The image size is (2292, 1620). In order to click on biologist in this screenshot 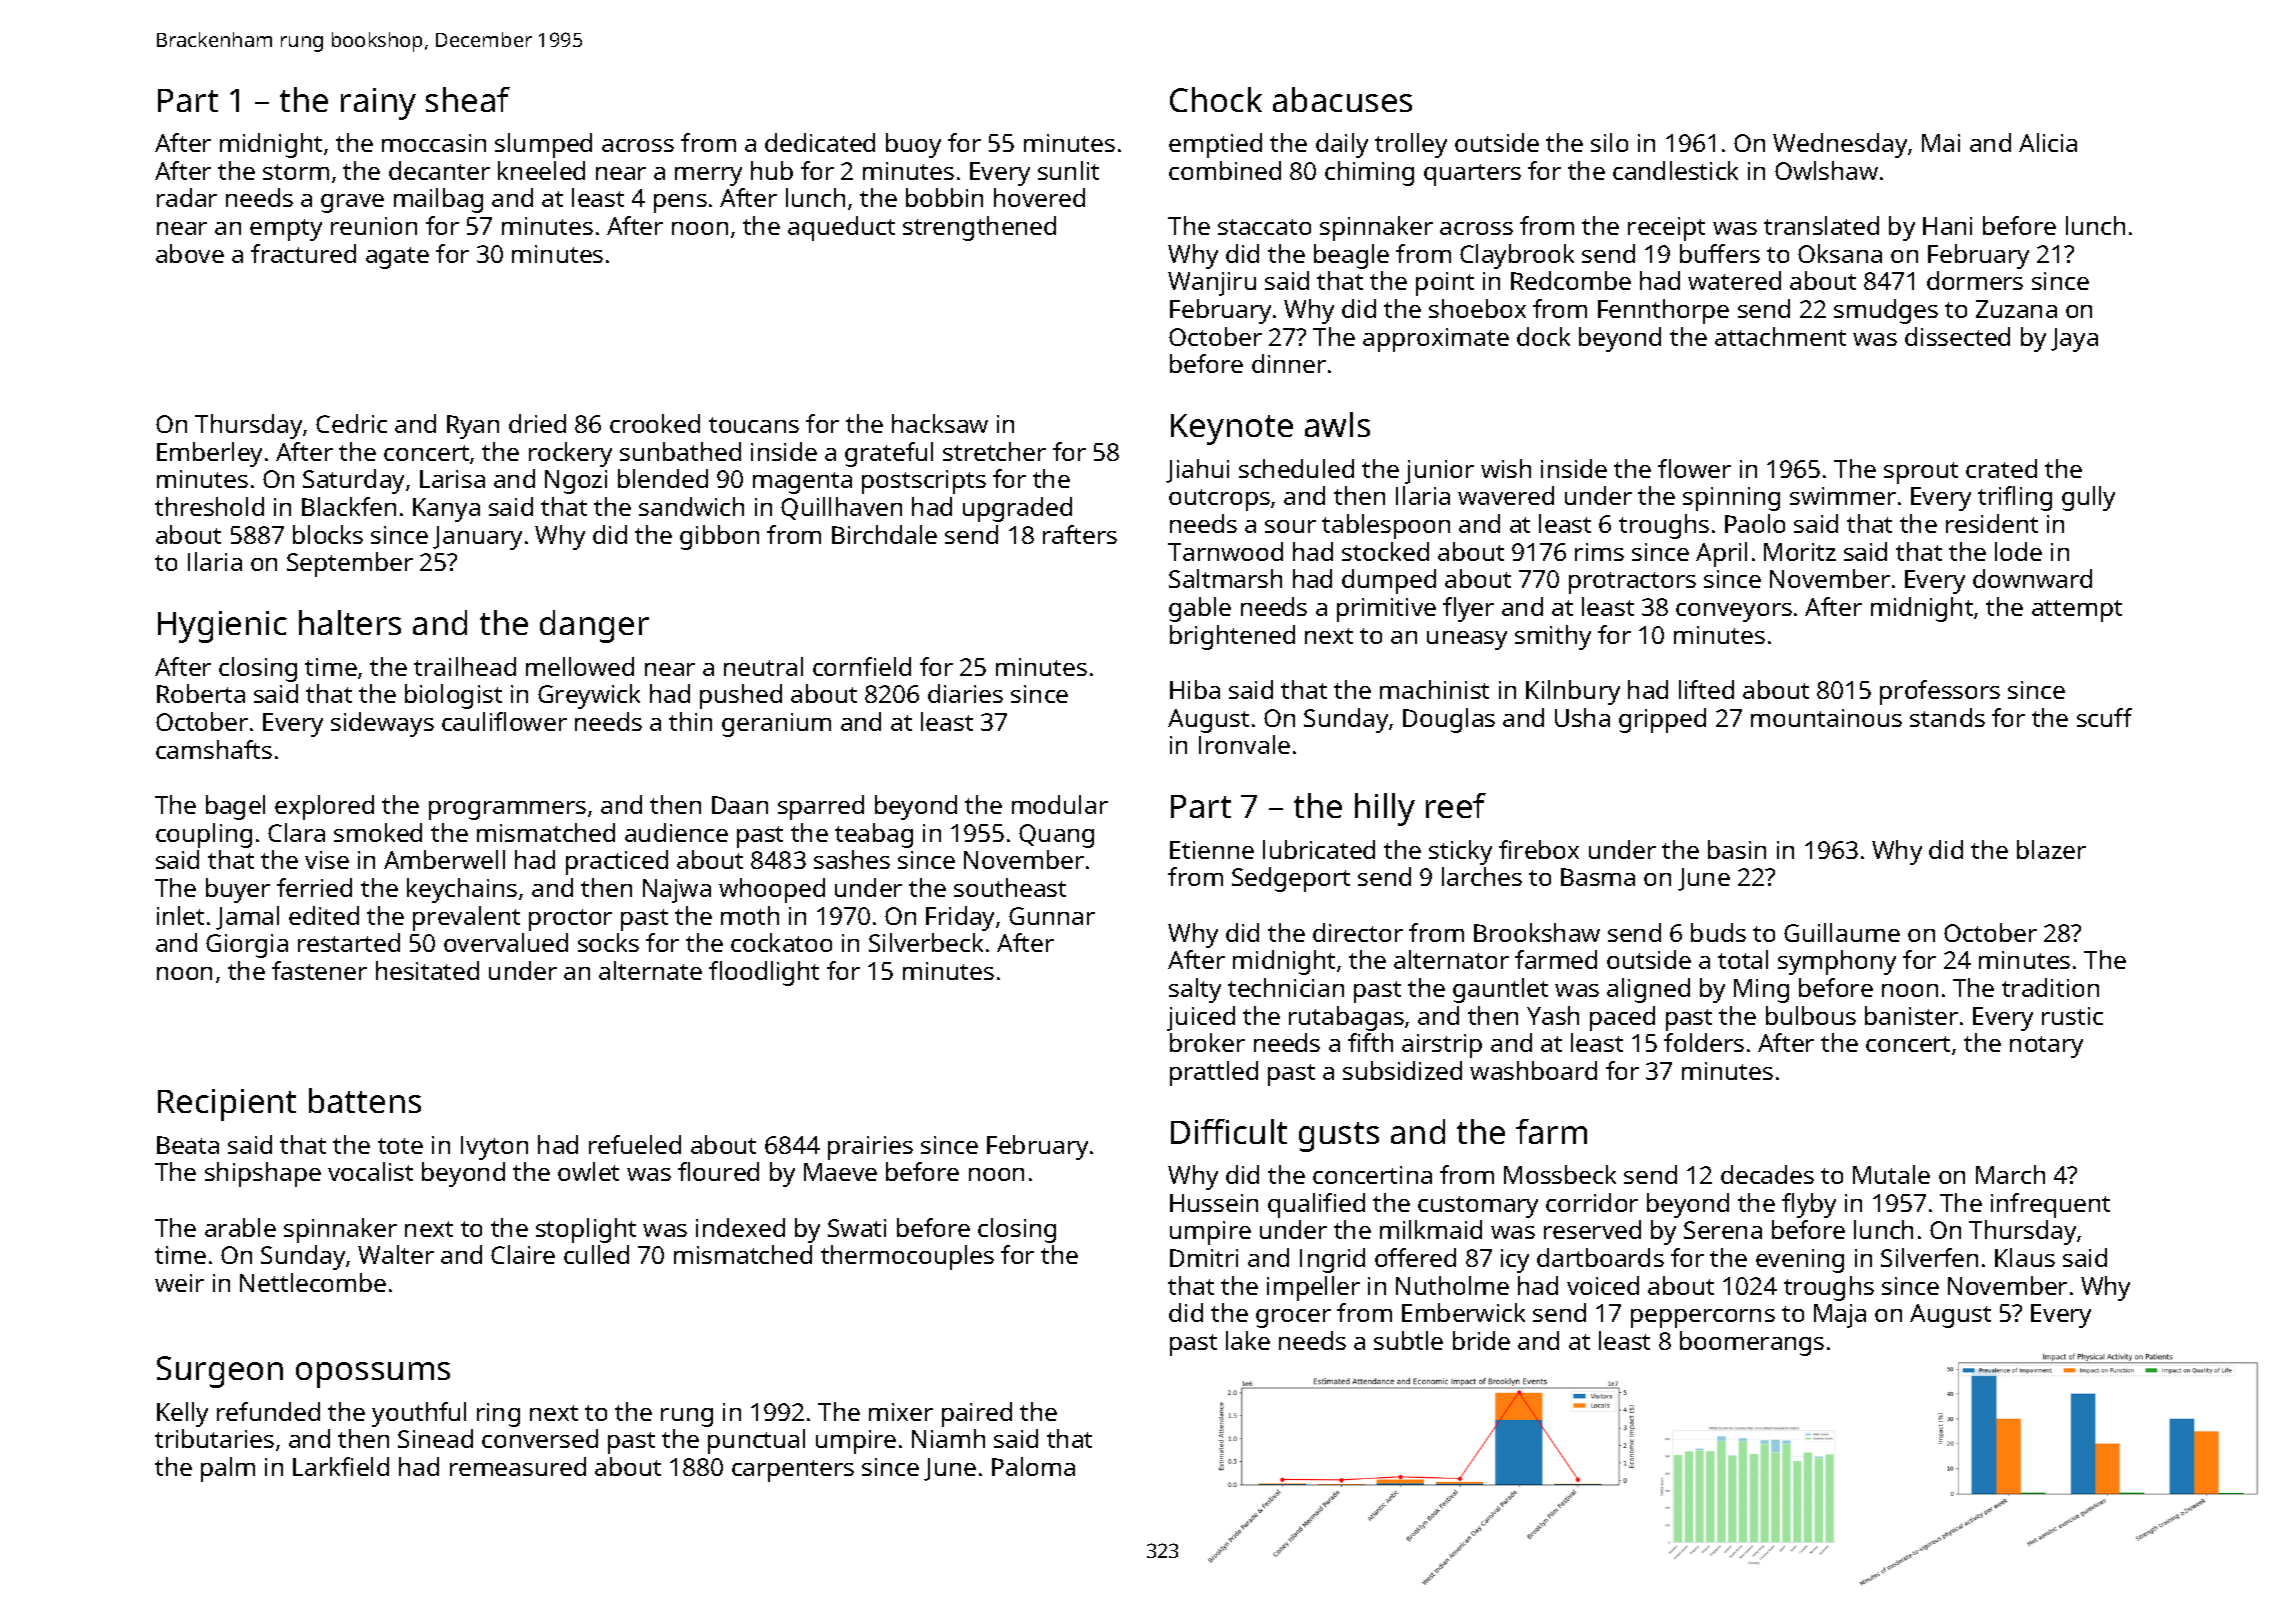, I will do `click(453, 696)`.
